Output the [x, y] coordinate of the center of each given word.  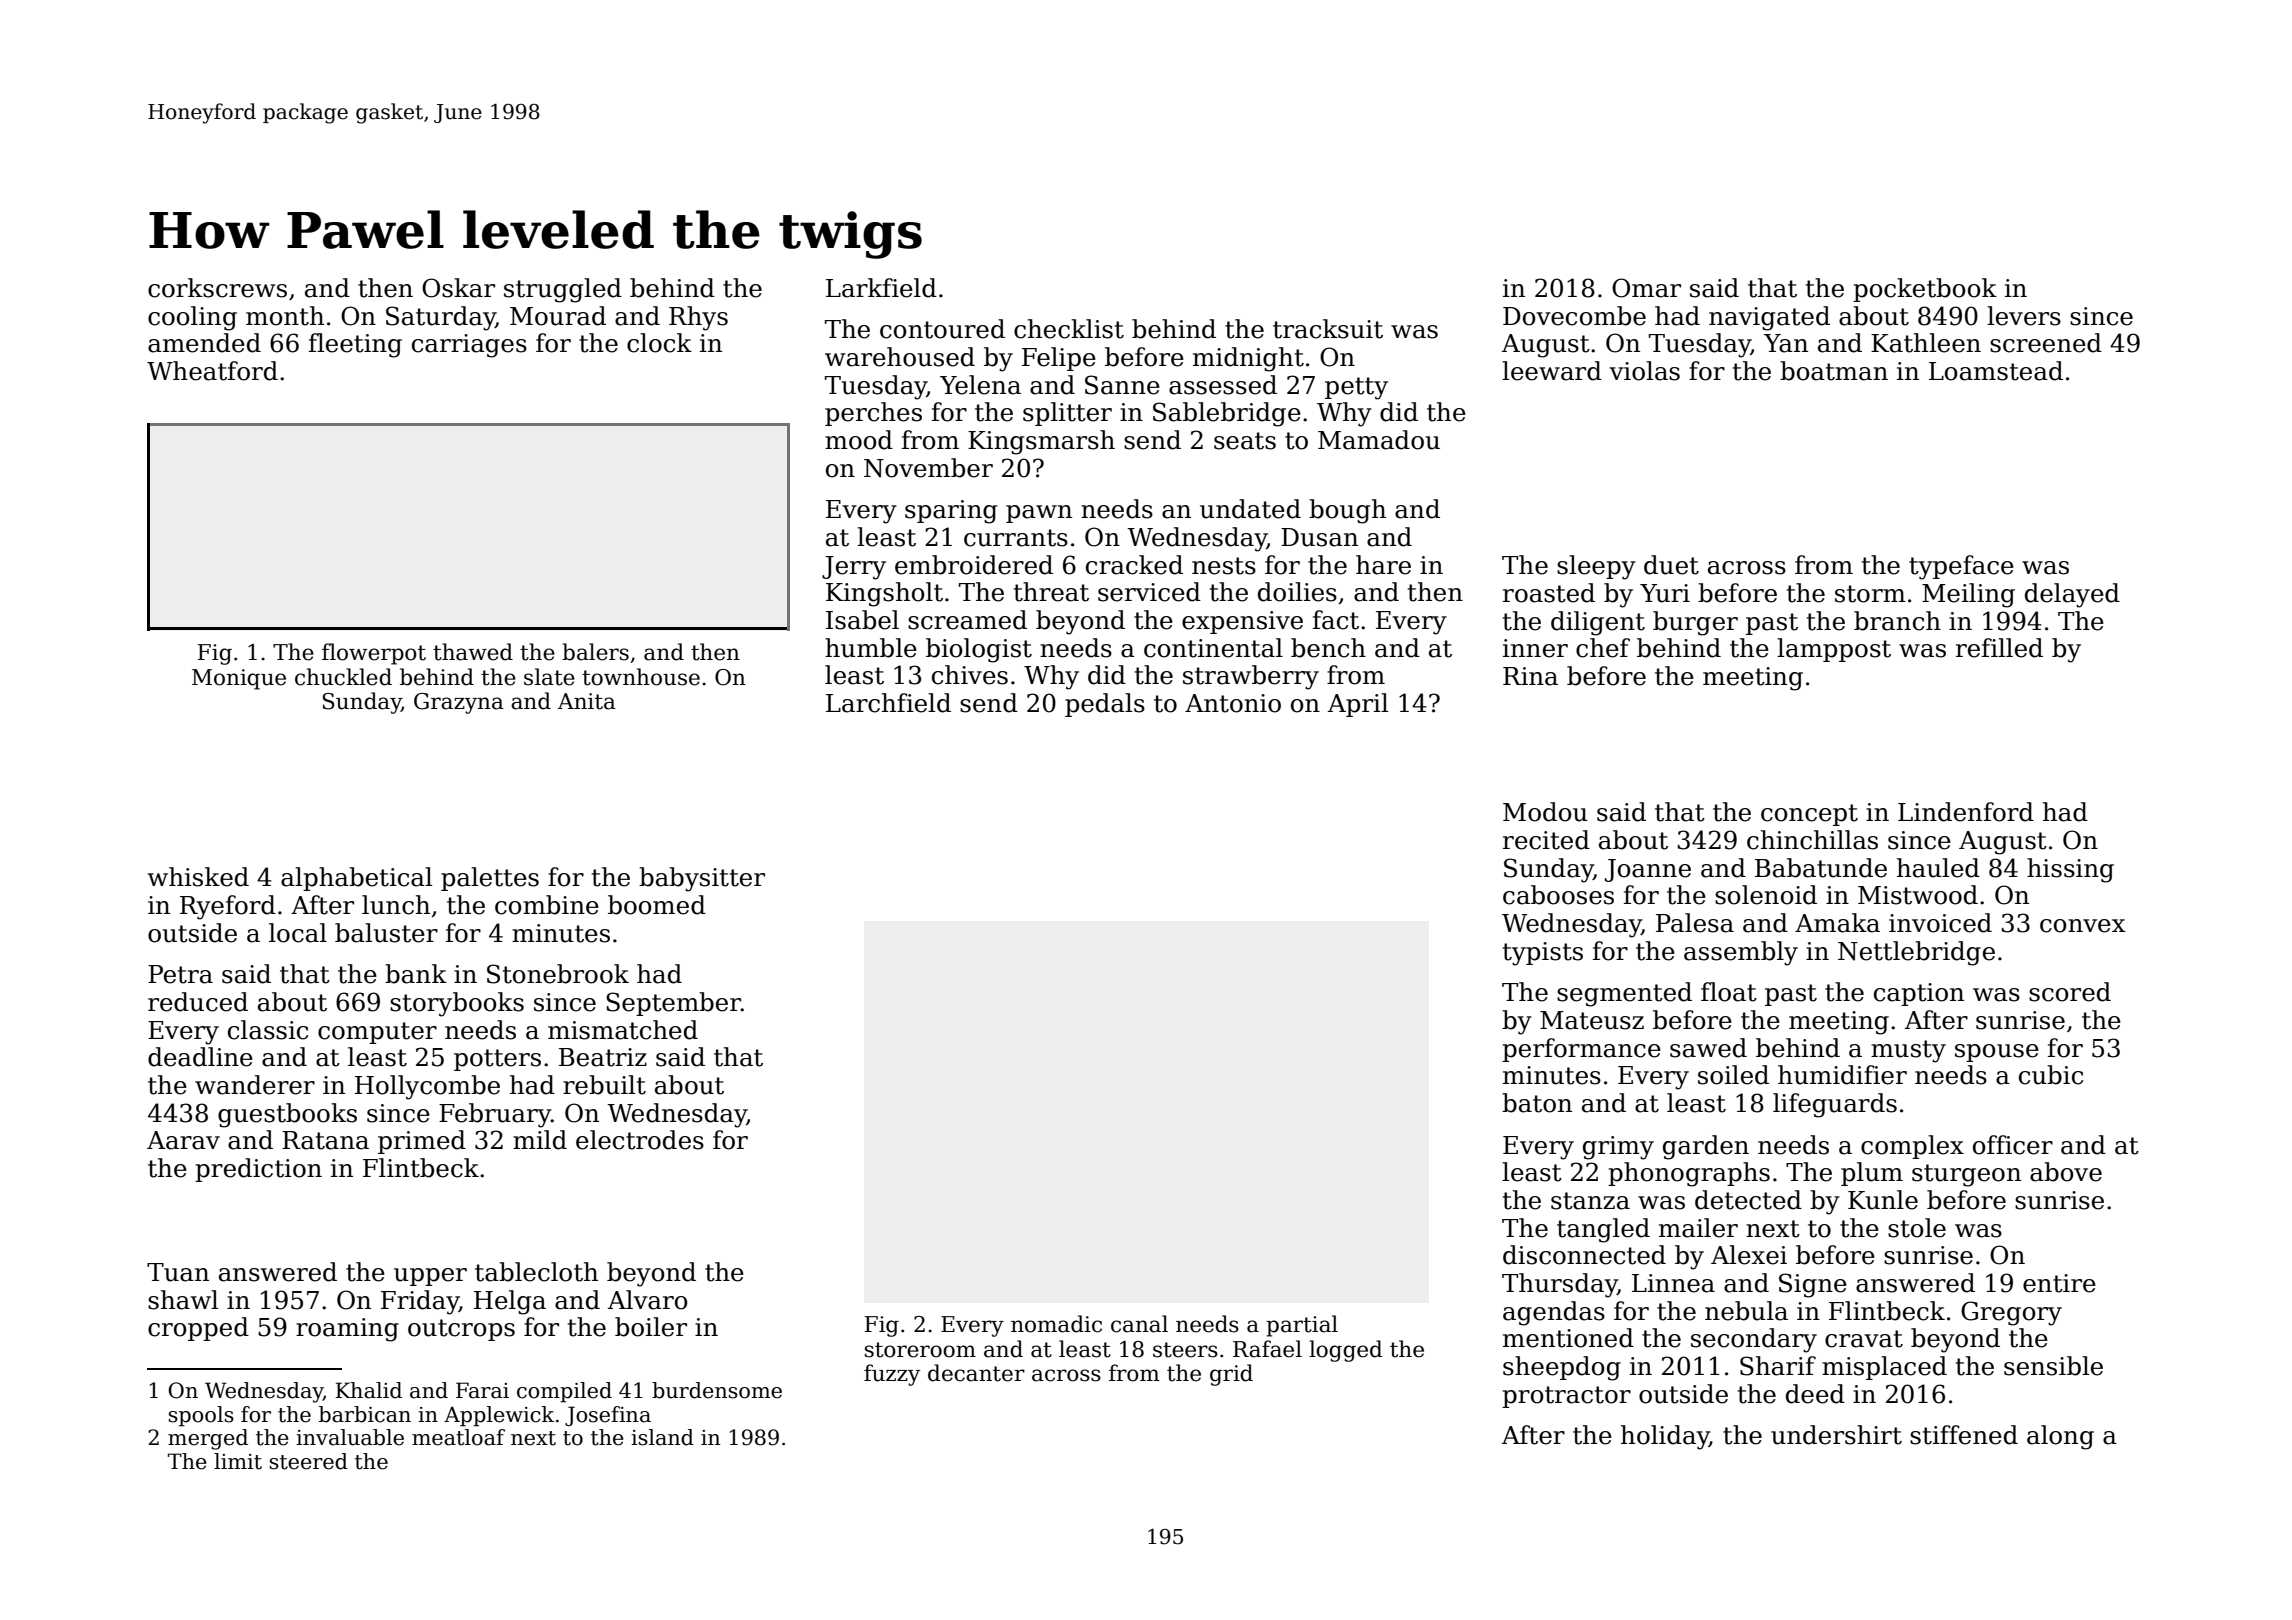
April [1358, 705]
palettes [490, 879]
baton [1537, 1103]
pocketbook [1925, 290]
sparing [951, 512]
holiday [1665, 1437]
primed [422, 1142]
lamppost [1834, 650]
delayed [2072, 595]
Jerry [854, 568]
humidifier [1842, 1075]
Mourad [558, 316]
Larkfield [881, 288]
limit [238, 1461]
